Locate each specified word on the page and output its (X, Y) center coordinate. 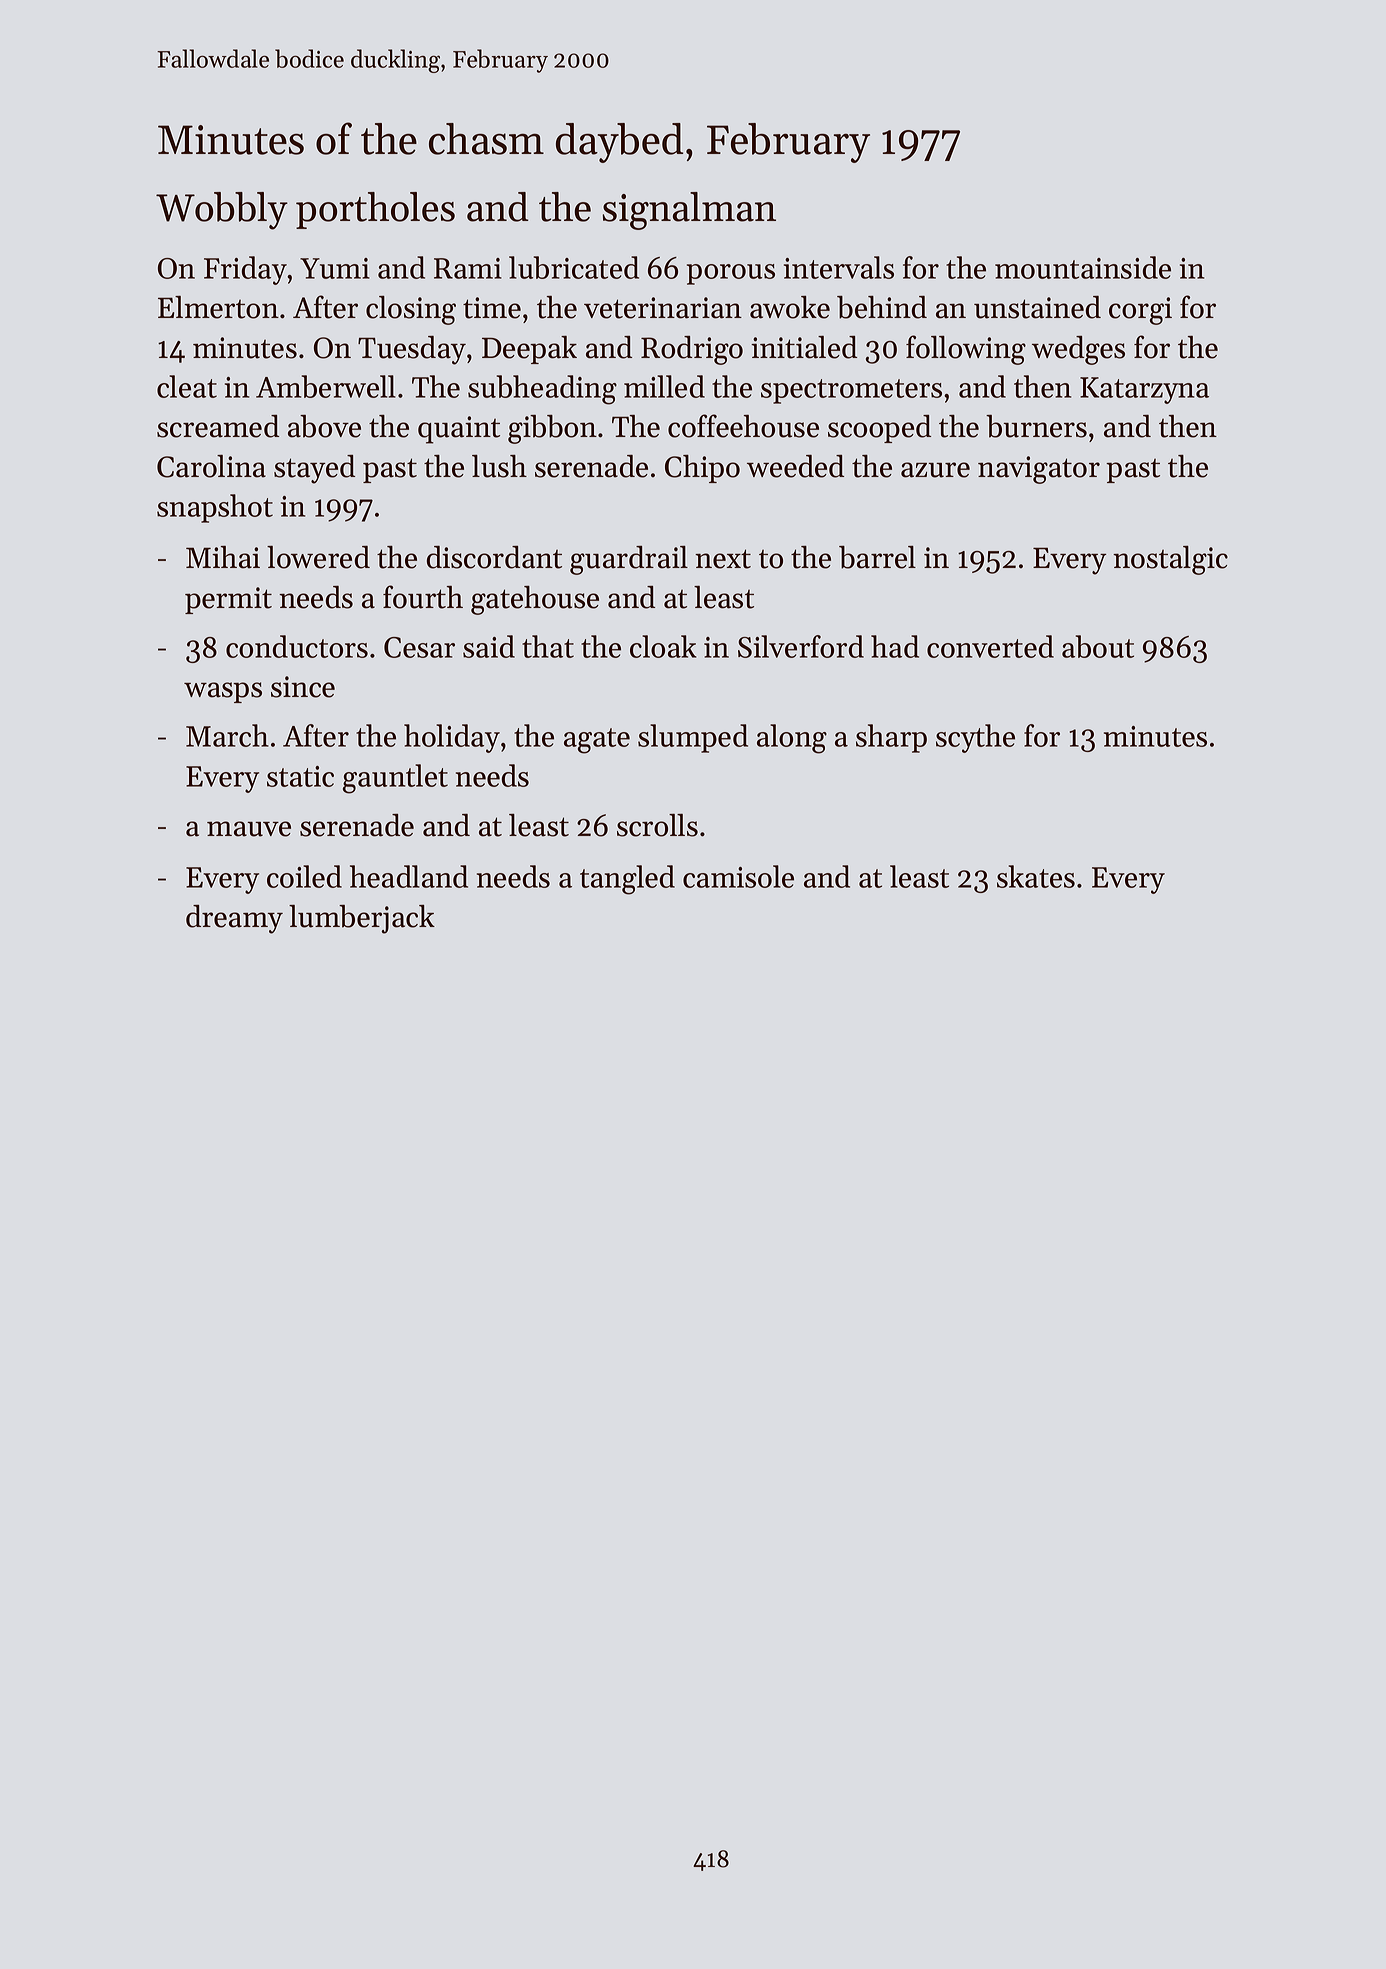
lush (499, 466)
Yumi (335, 268)
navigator (1039, 470)
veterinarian (663, 308)
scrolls (657, 825)
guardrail (629, 560)
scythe (975, 738)
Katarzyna (1144, 390)
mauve (249, 829)
